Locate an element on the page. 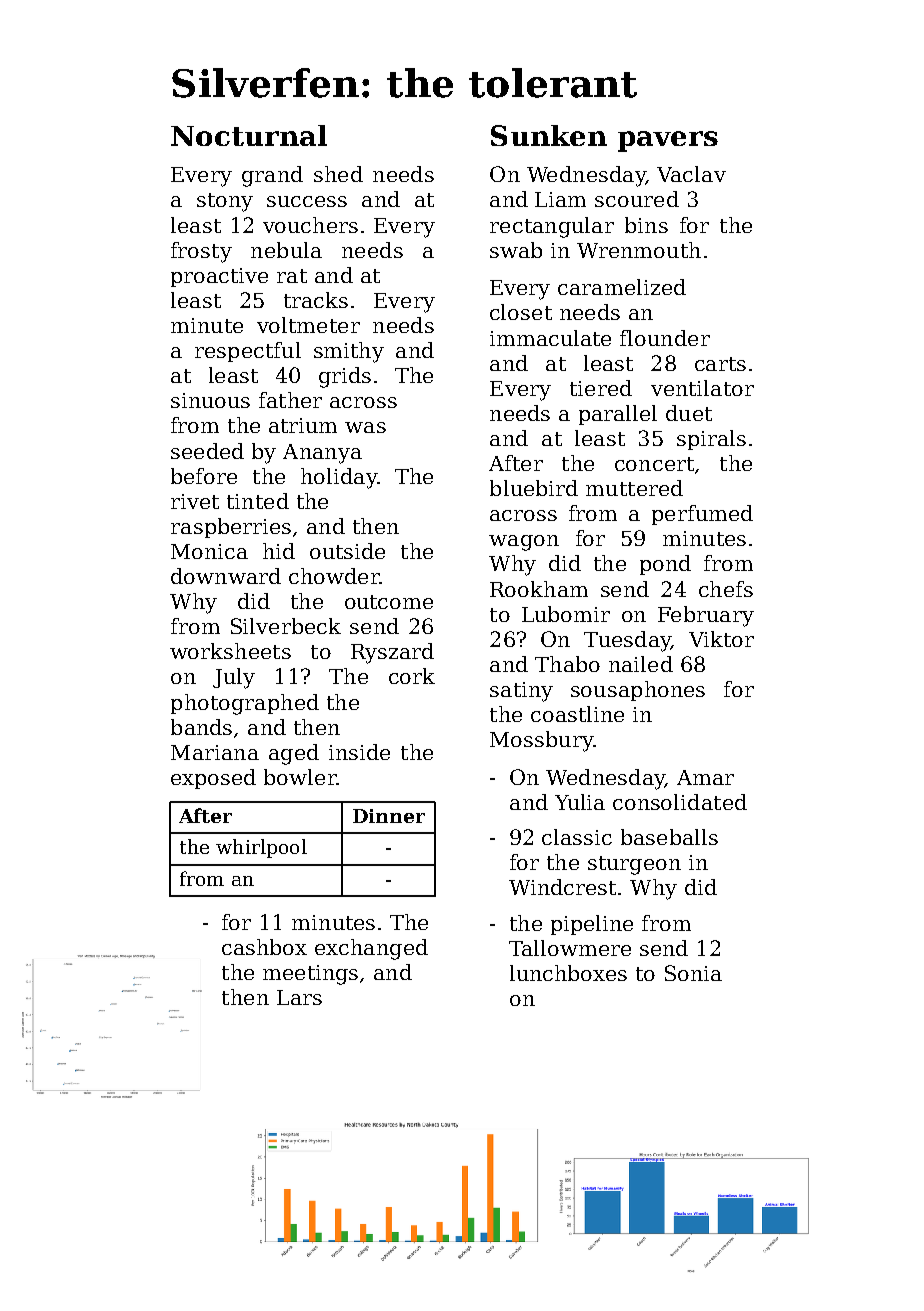 The height and width of the page is (1311, 924). meetings is located at coordinates (310, 975).
